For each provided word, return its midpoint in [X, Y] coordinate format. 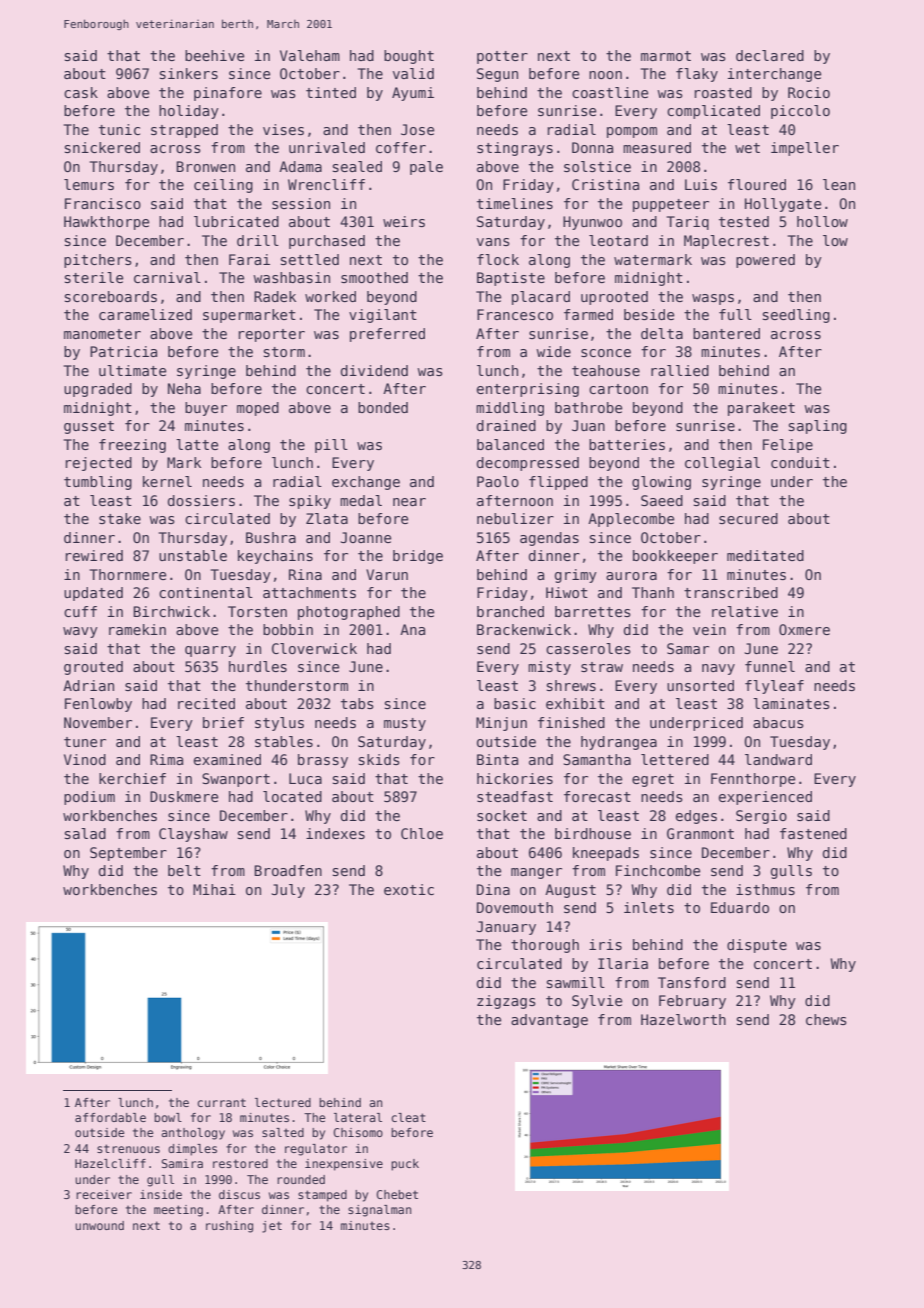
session [301, 203]
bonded [383, 407]
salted [283, 1132]
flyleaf [774, 687]
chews [826, 1019]
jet [272, 1227]
